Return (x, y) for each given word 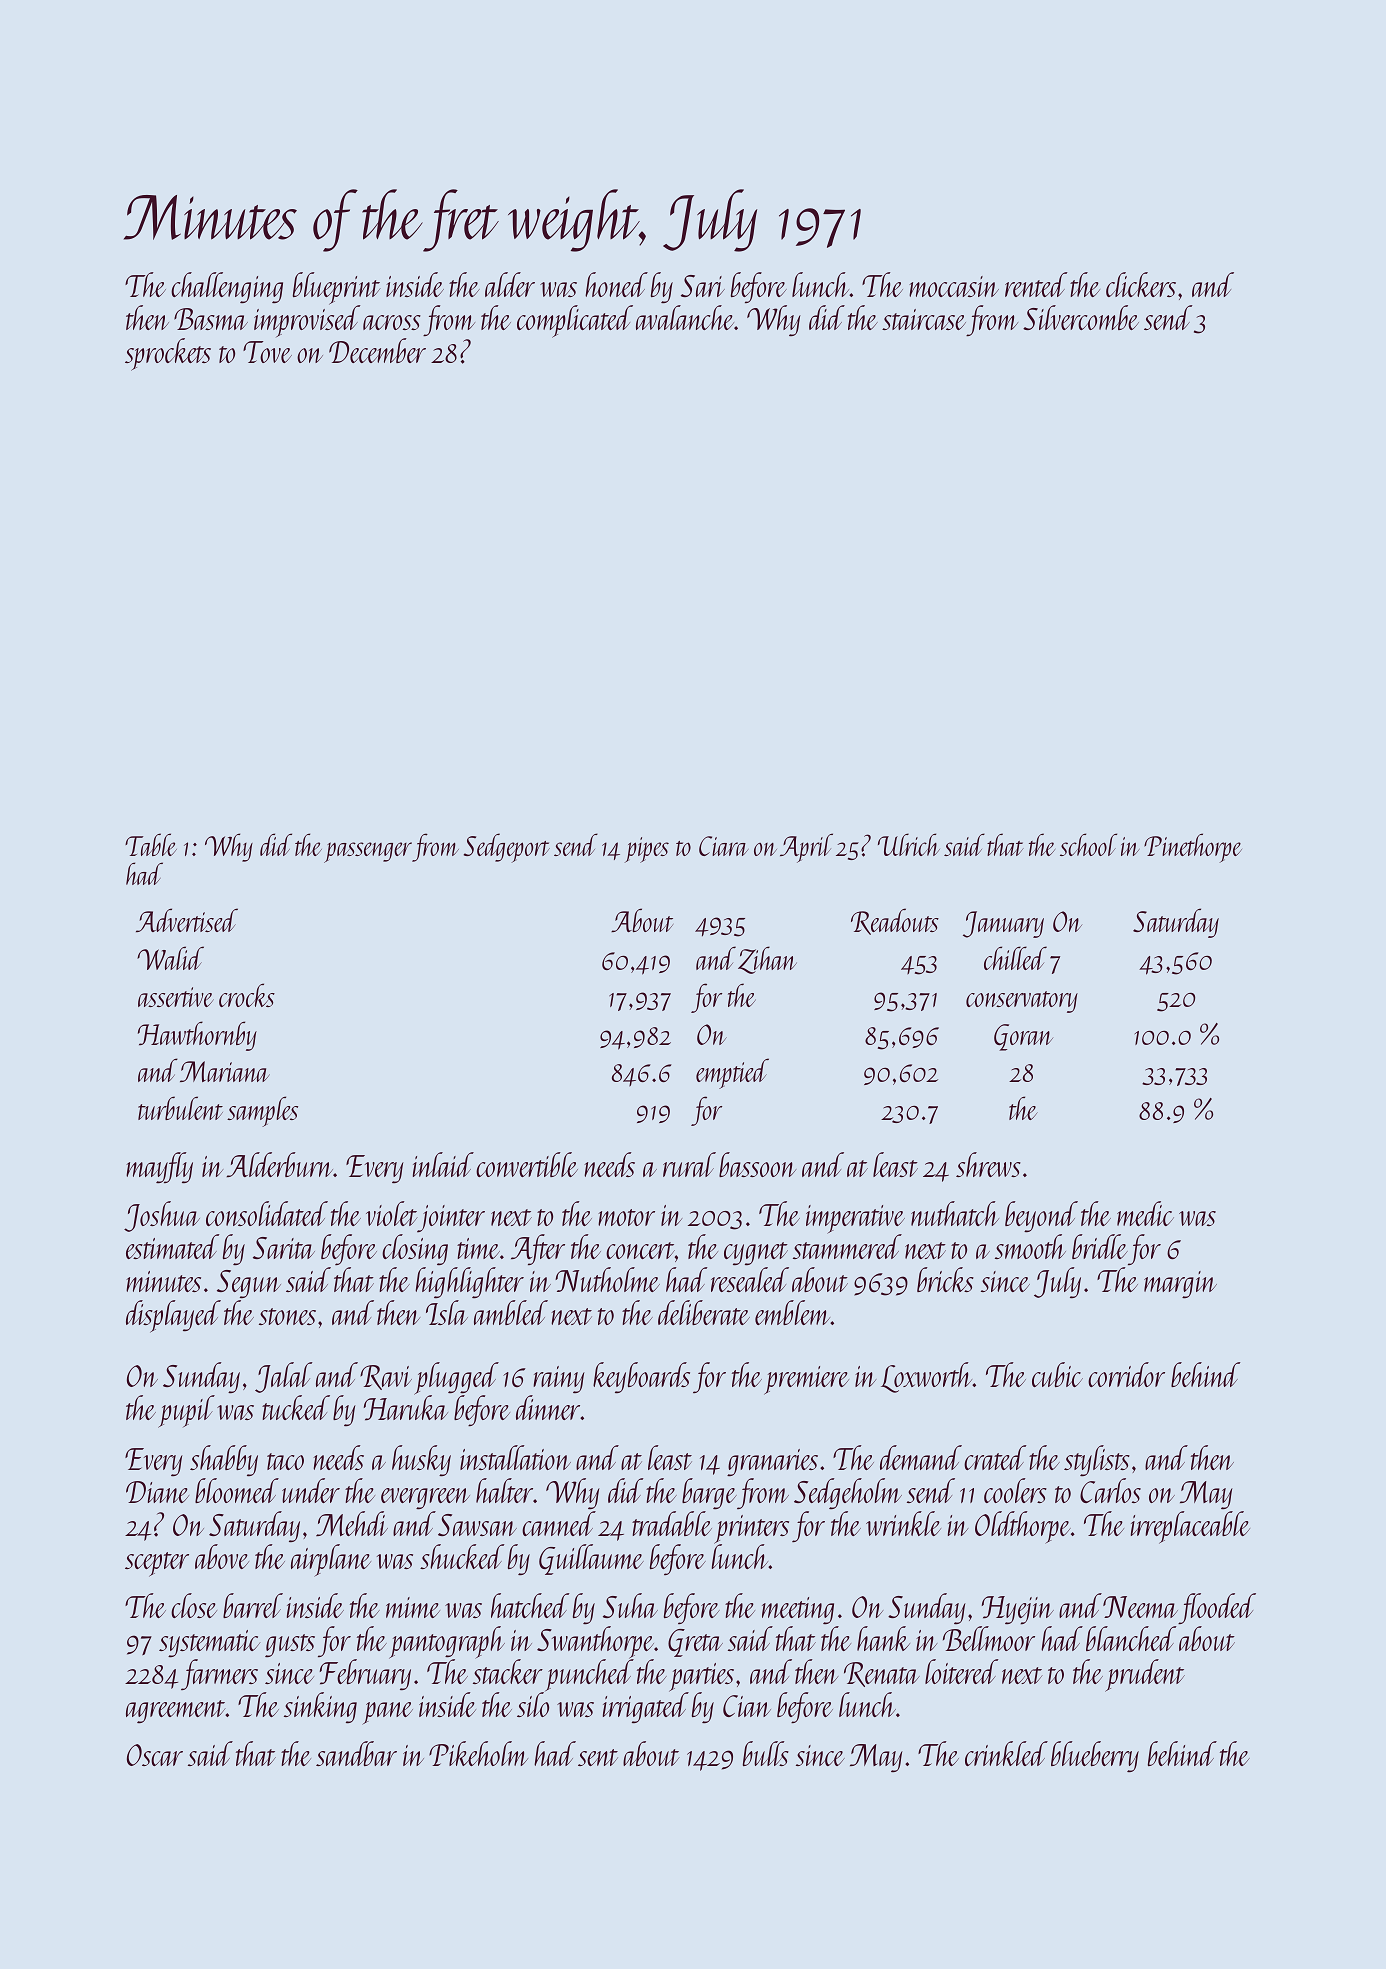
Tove (267, 352)
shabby (224, 1461)
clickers (1141, 284)
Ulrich (909, 844)
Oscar (155, 1755)
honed (616, 284)
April (806, 848)
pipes (647, 850)
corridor (1126, 1374)
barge (709, 1493)
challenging (227, 287)
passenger (368, 852)
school (1088, 844)
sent (598, 1757)
